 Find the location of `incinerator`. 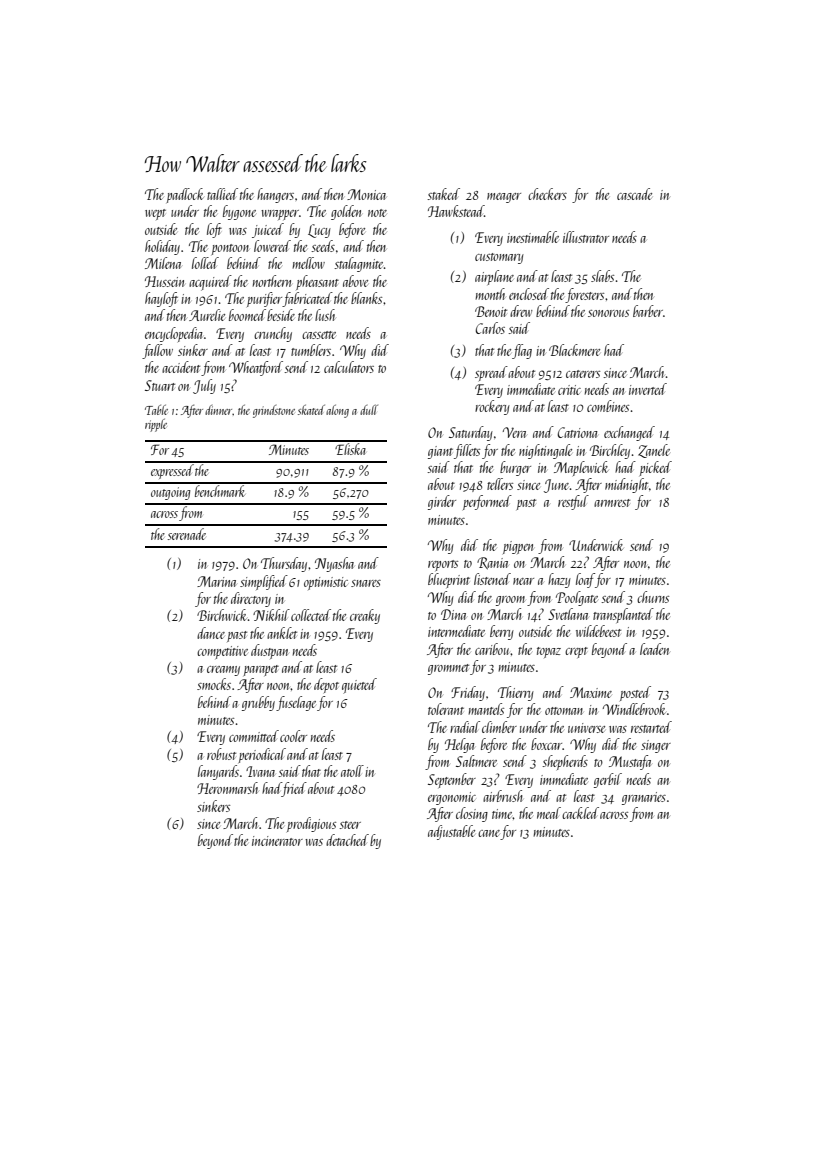

incinerator is located at coordinates (277, 841).
